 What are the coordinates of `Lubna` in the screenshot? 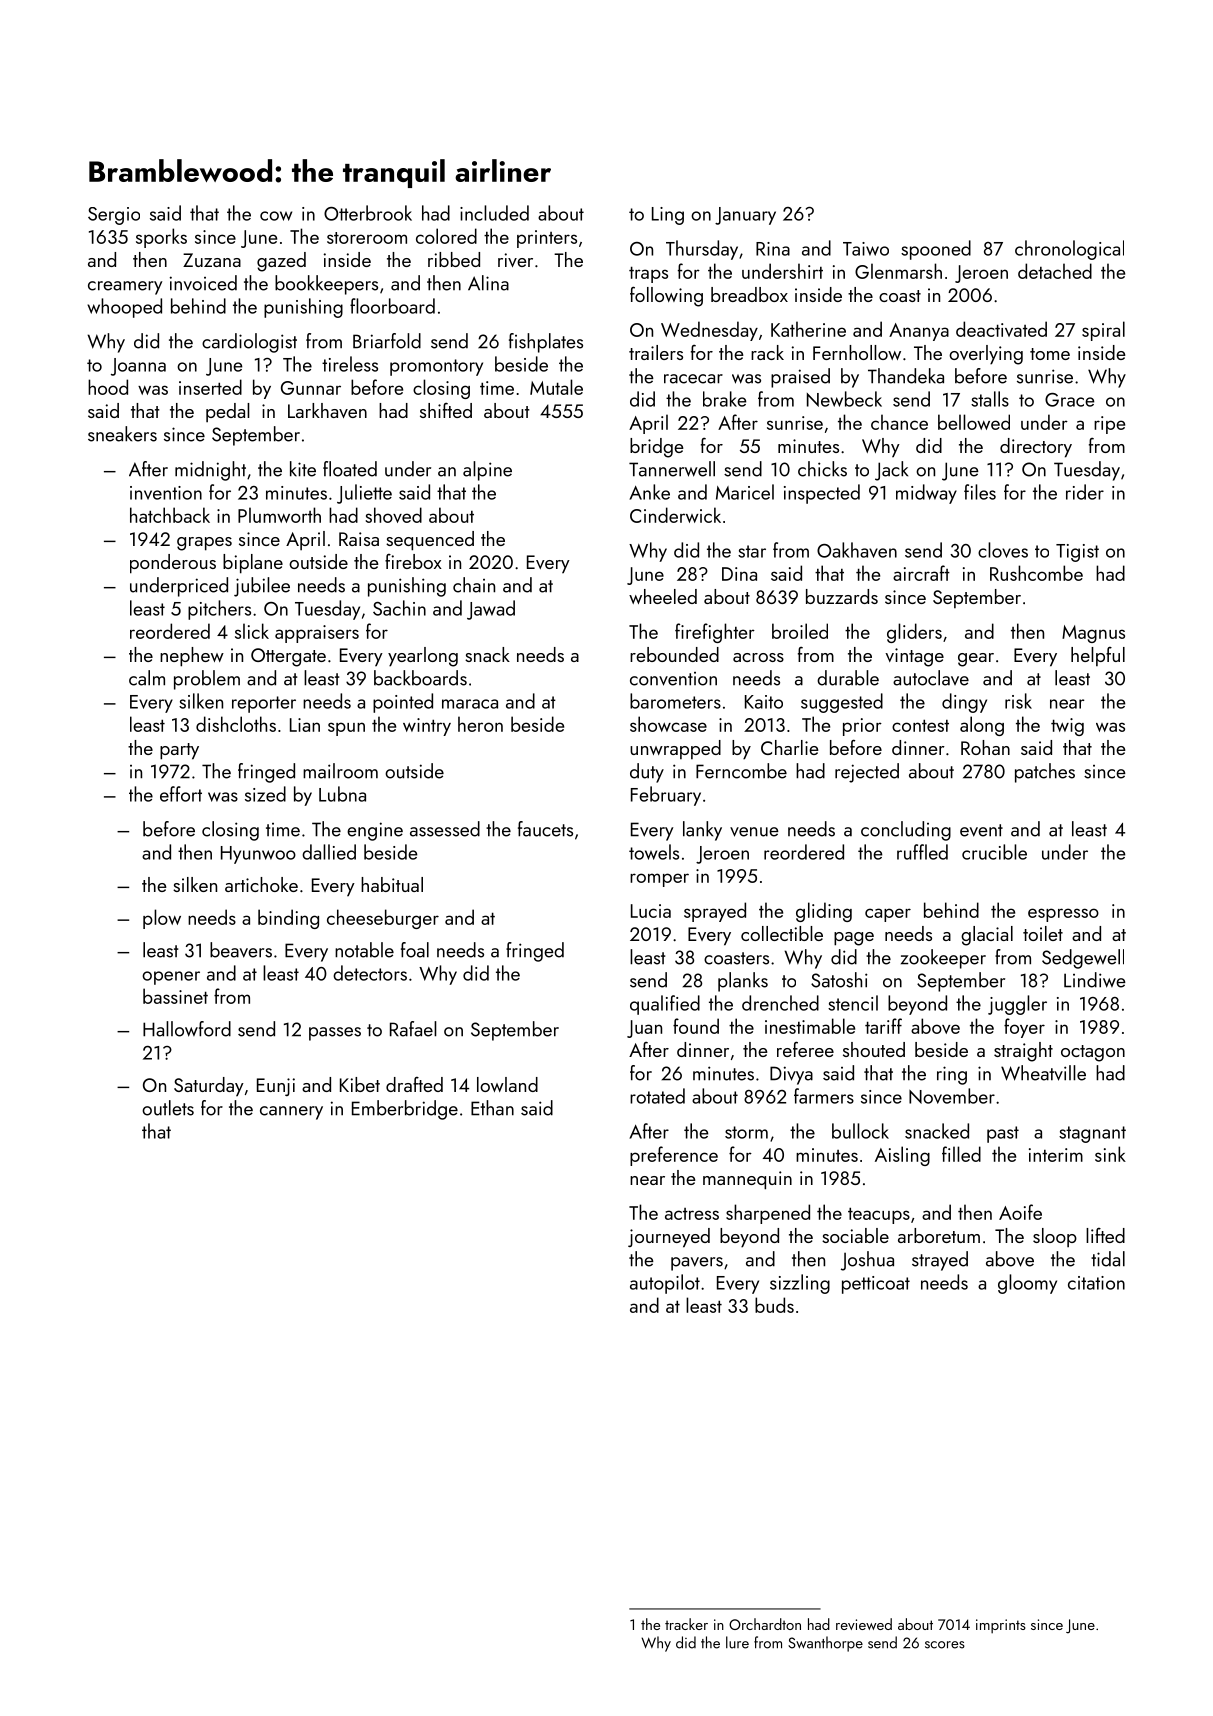 It's located at (342, 794).
